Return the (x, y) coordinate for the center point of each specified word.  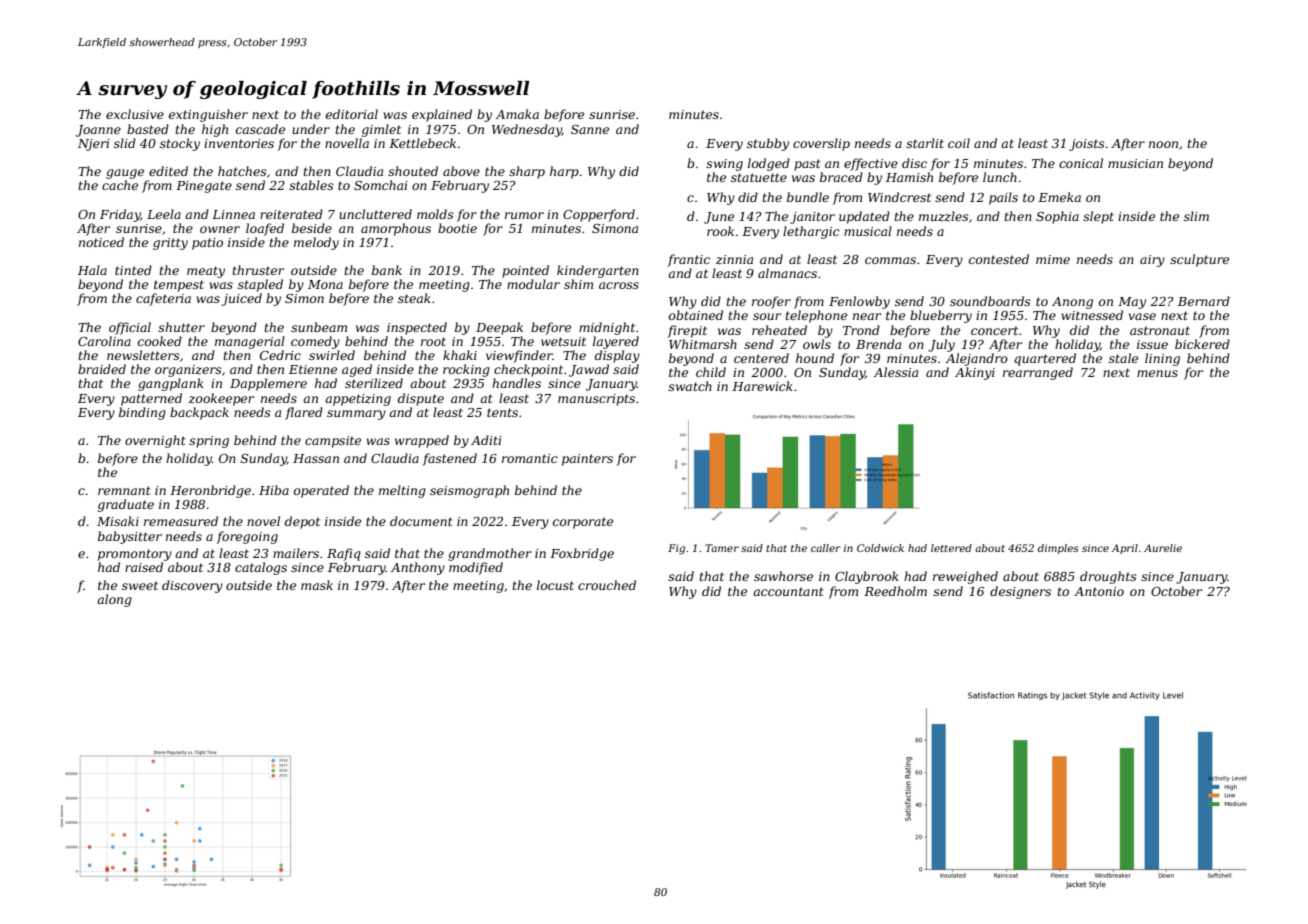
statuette (759, 177)
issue (1152, 344)
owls (817, 344)
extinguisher (208, 115)
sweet (140, 585)
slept (1098, 217)
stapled (260, 285)
